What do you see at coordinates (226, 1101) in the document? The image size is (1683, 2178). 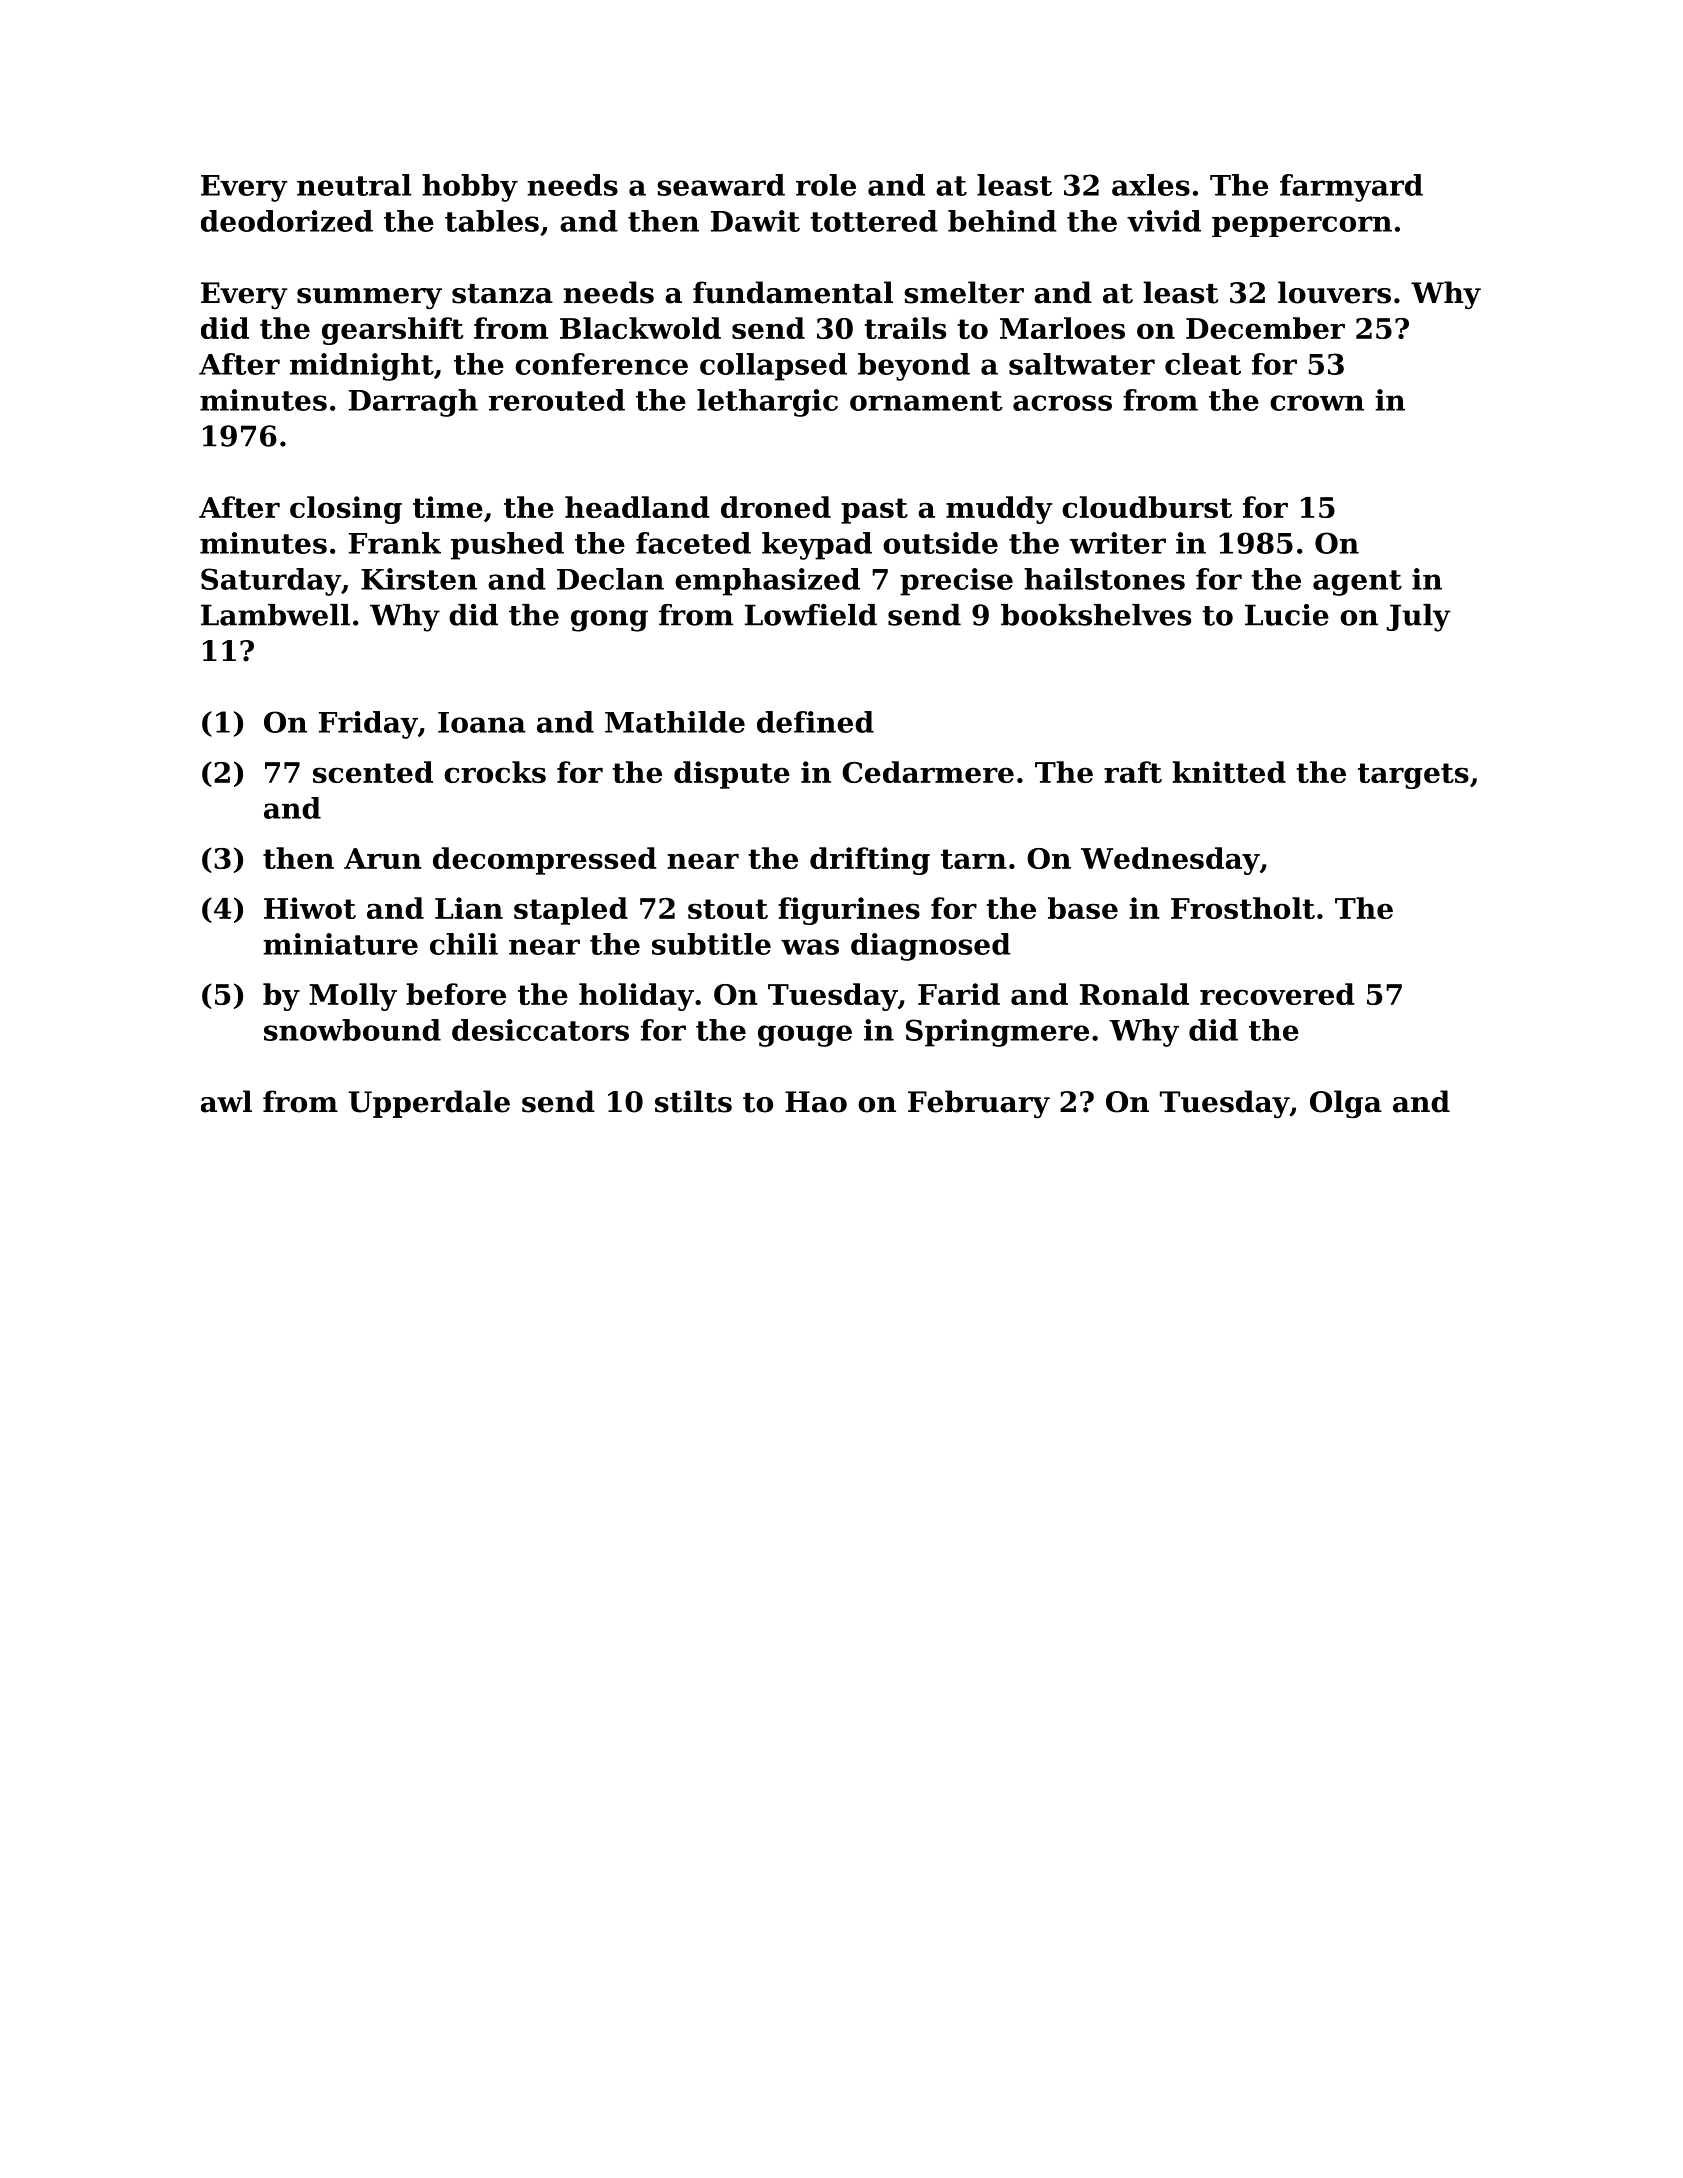 I see `awl` at bounding box center [226, 1101].
